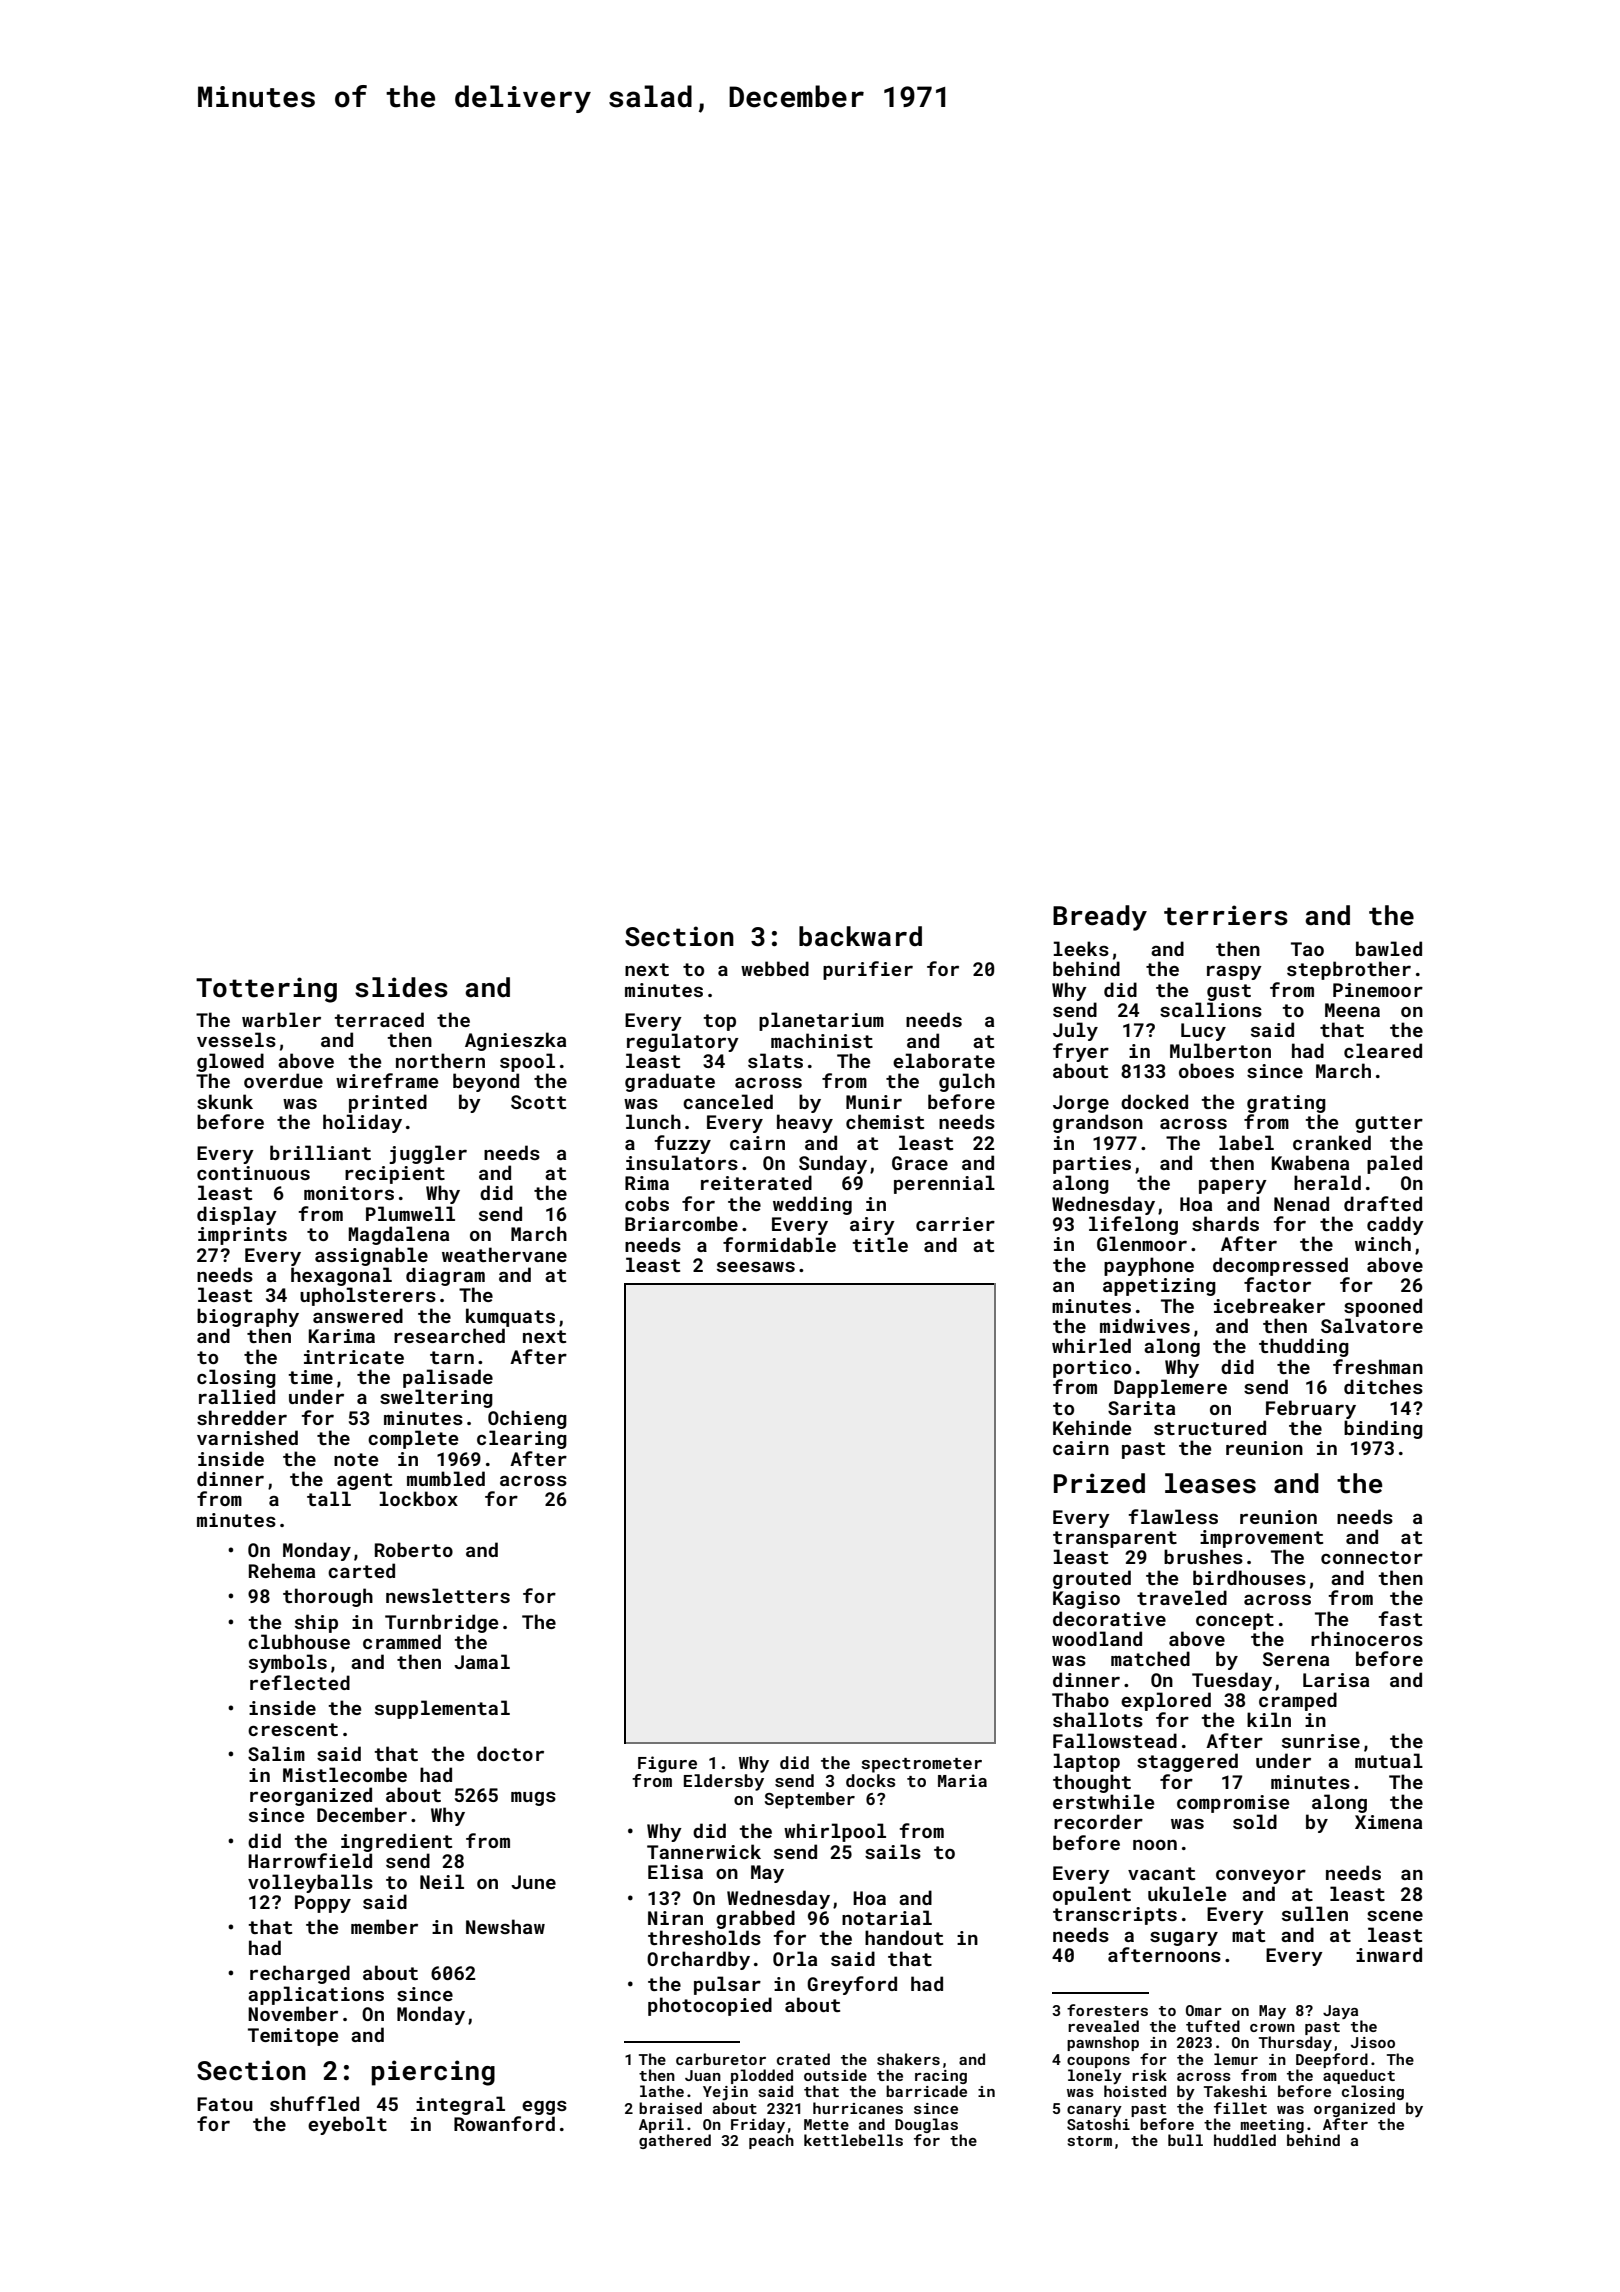 The width and height of the page is (1620, 2292). Describe the element at coordinates (442, 1709) in the page. I see `supplemental` at that location.
